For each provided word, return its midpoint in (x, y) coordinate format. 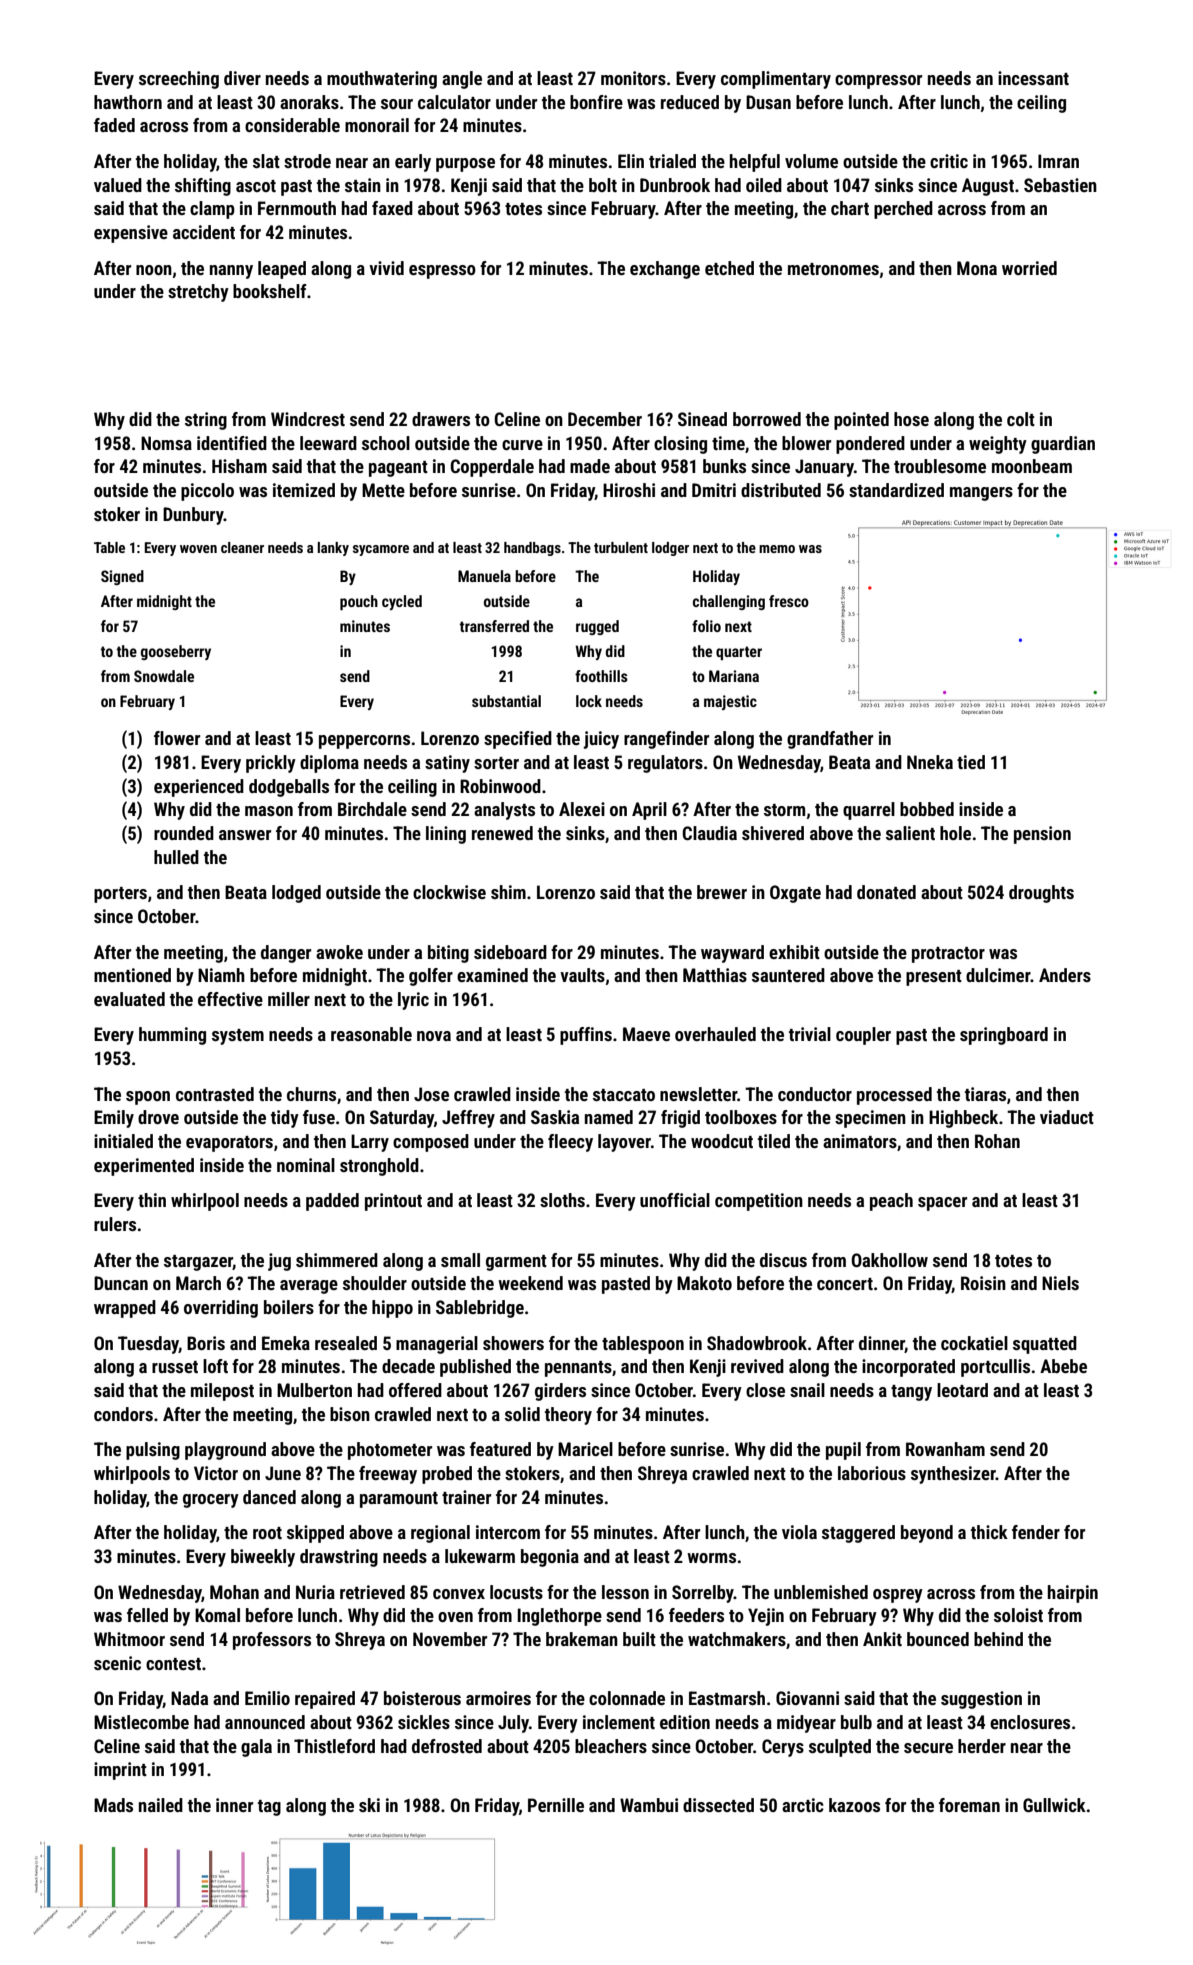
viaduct (1067, 1117)
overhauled (715, 1034)
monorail (377, 125)
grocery (211, 1501)
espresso (442, 272)
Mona (977, 268)
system (238, 1037)
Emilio (267, 1698)
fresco (789, 601)
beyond (927, 1534)
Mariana (734, 676)
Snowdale (164, 676)
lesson (625, 1592)
